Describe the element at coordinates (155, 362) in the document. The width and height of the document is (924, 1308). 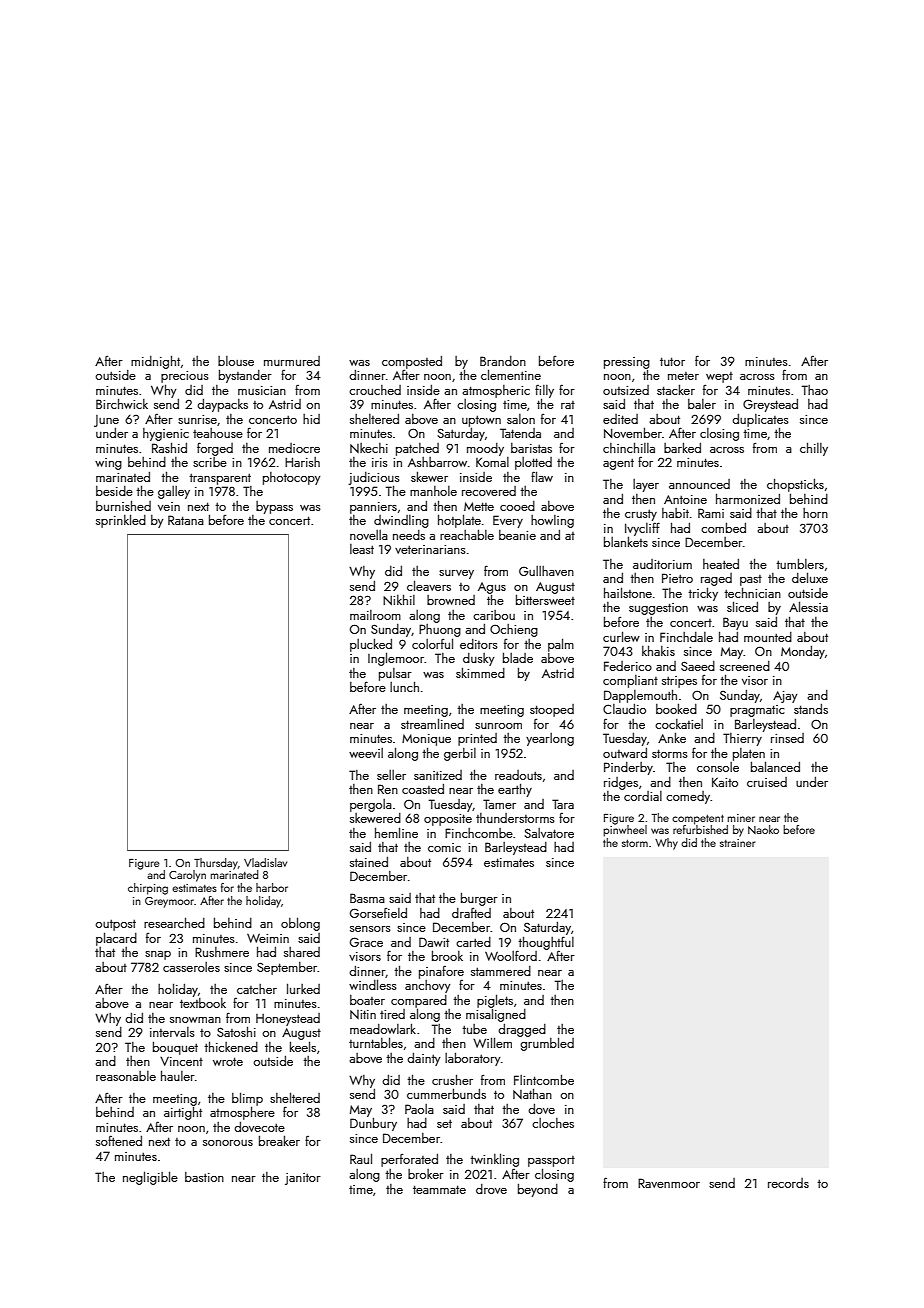
I see `midnight` at that location.
